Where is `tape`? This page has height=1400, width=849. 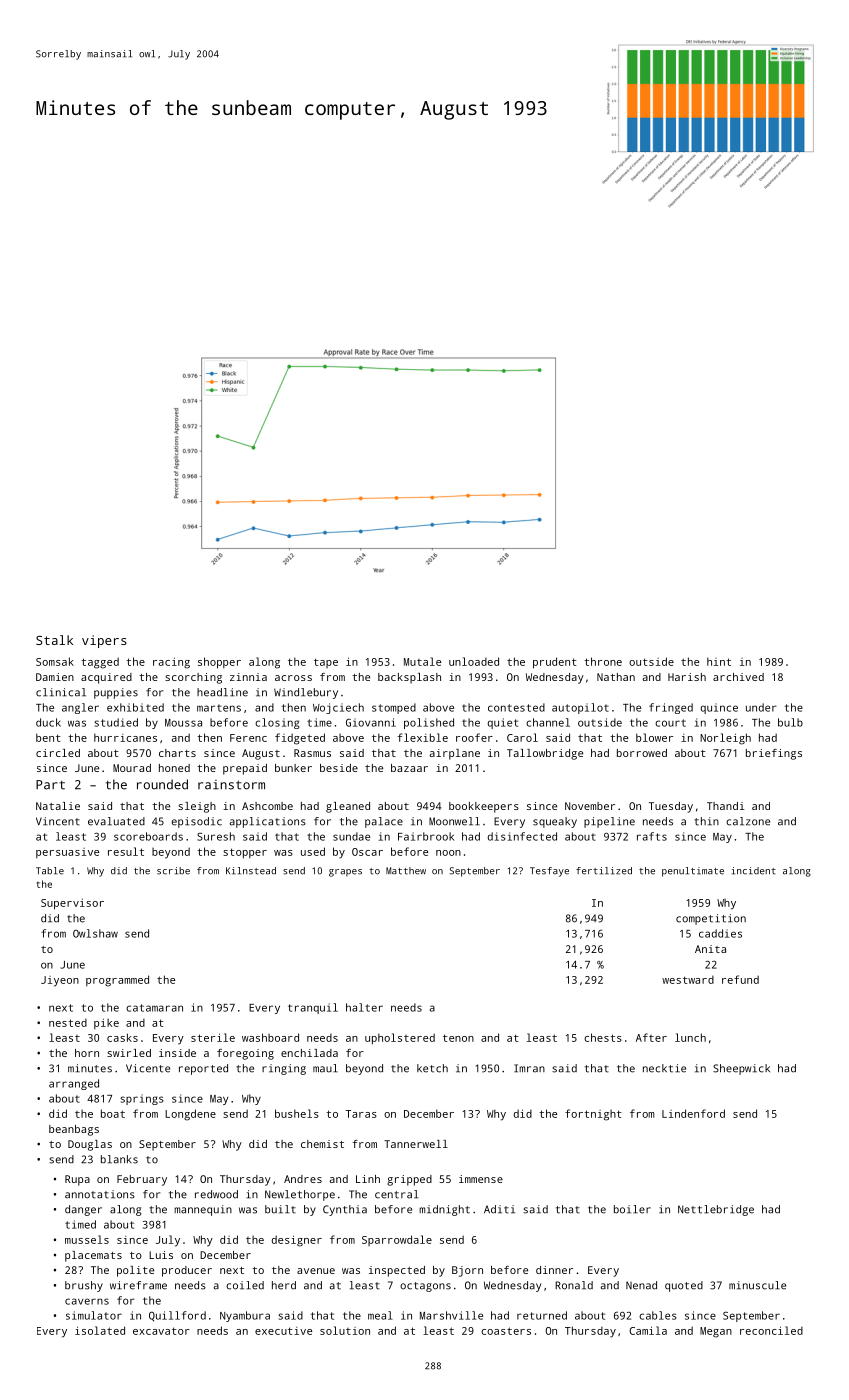
tape is located at coordinates (326, 663).
